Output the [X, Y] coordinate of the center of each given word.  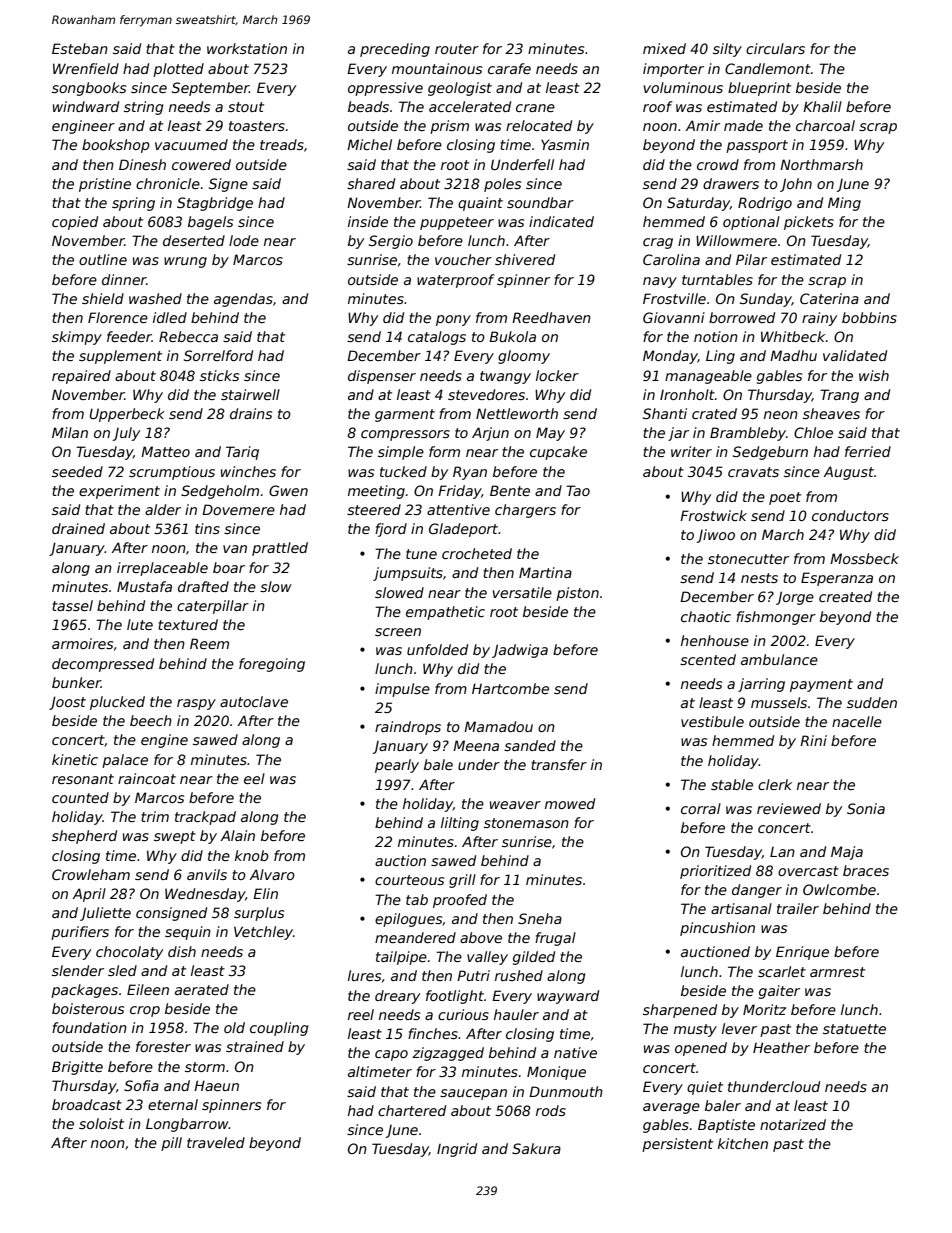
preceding [395, 50]
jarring [761, 685]
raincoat [147, 778]
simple [401, 453]
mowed [570, 803]
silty [727, 50]
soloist [101, 1123]
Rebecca [188, 336]
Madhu [793, 355]
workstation [247, 48]
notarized [793, 1124]
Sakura [536, 1148]
